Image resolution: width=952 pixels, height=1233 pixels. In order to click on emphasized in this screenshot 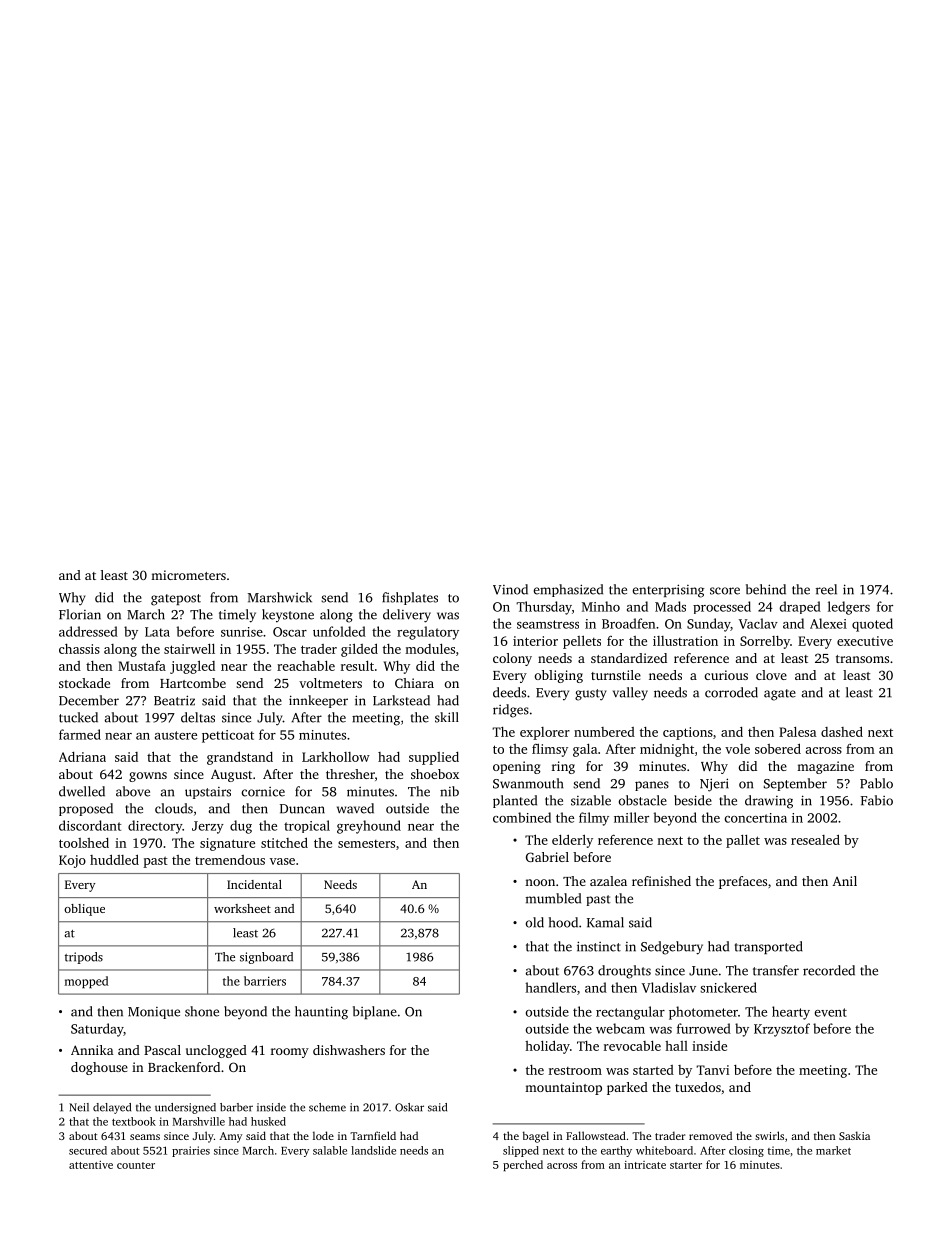, I will do `click(568, 590)`.
